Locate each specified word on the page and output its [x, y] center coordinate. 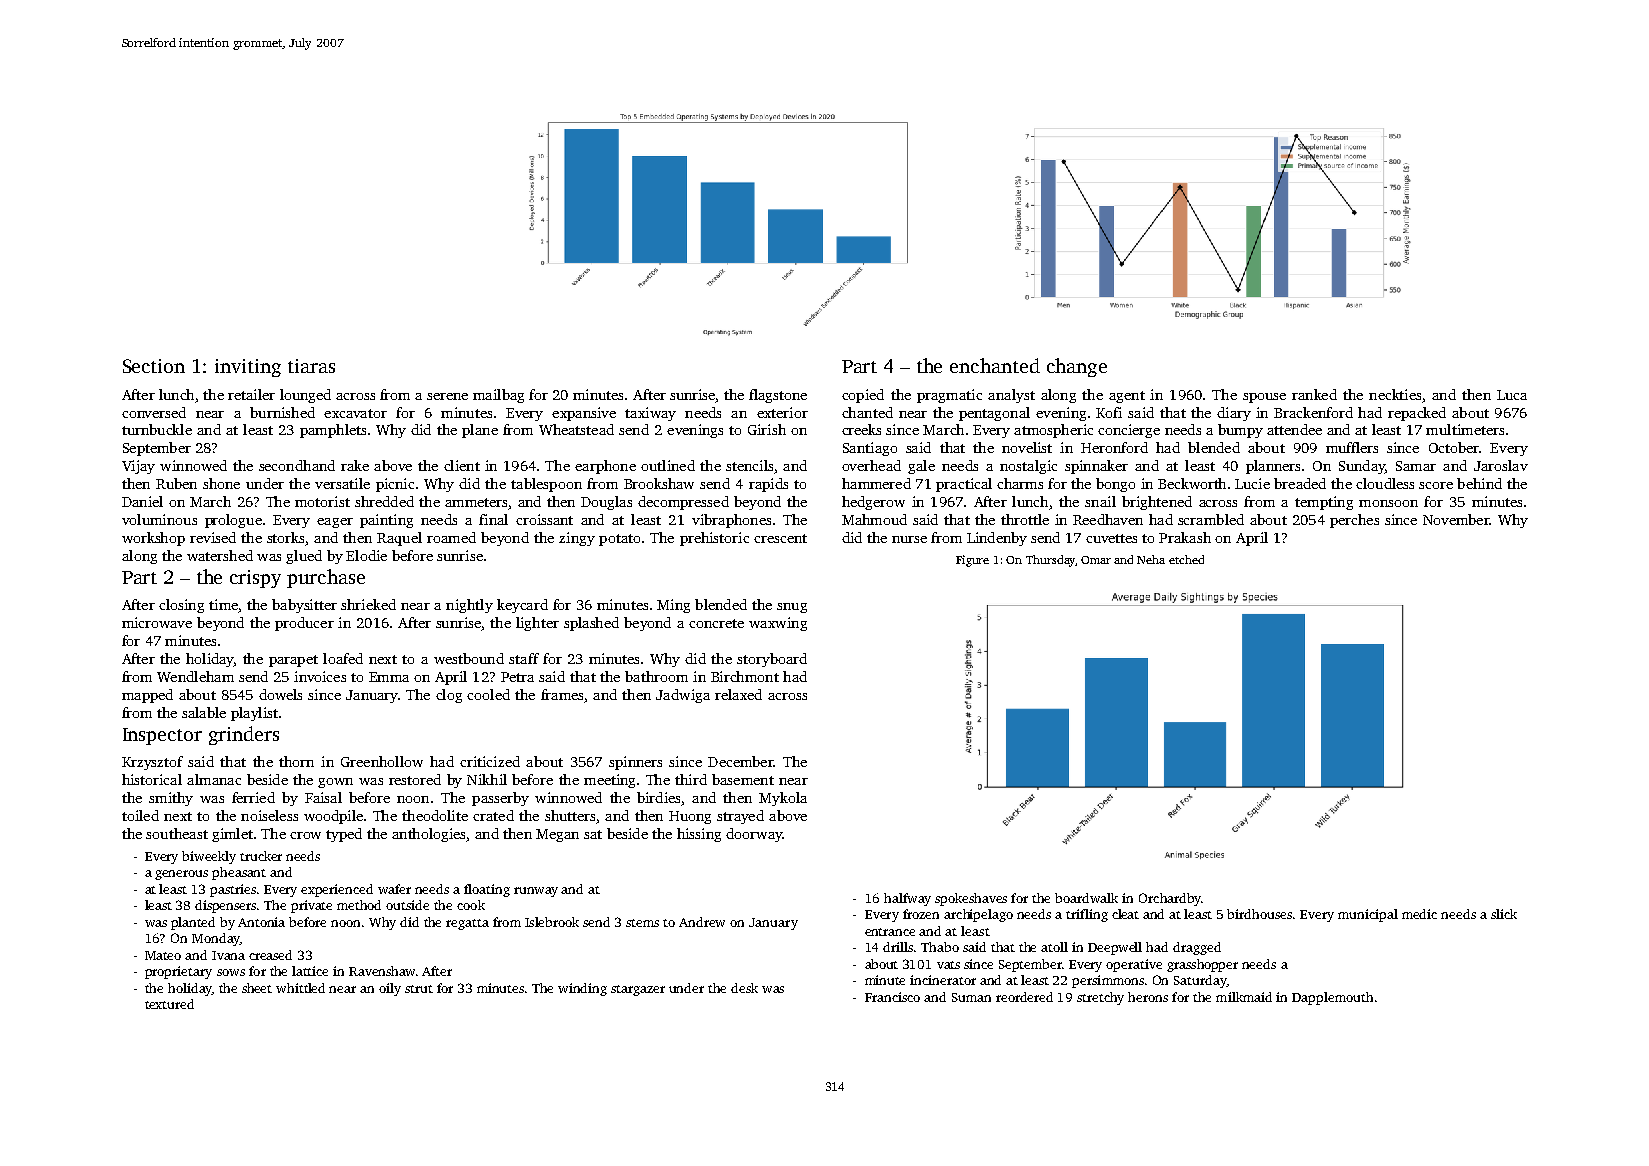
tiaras [311, 366]
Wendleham [195, 676]
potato [619, 540]
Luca [1512, 395]
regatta [467, 924]
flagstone [778, 396]
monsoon [1388, 503]
